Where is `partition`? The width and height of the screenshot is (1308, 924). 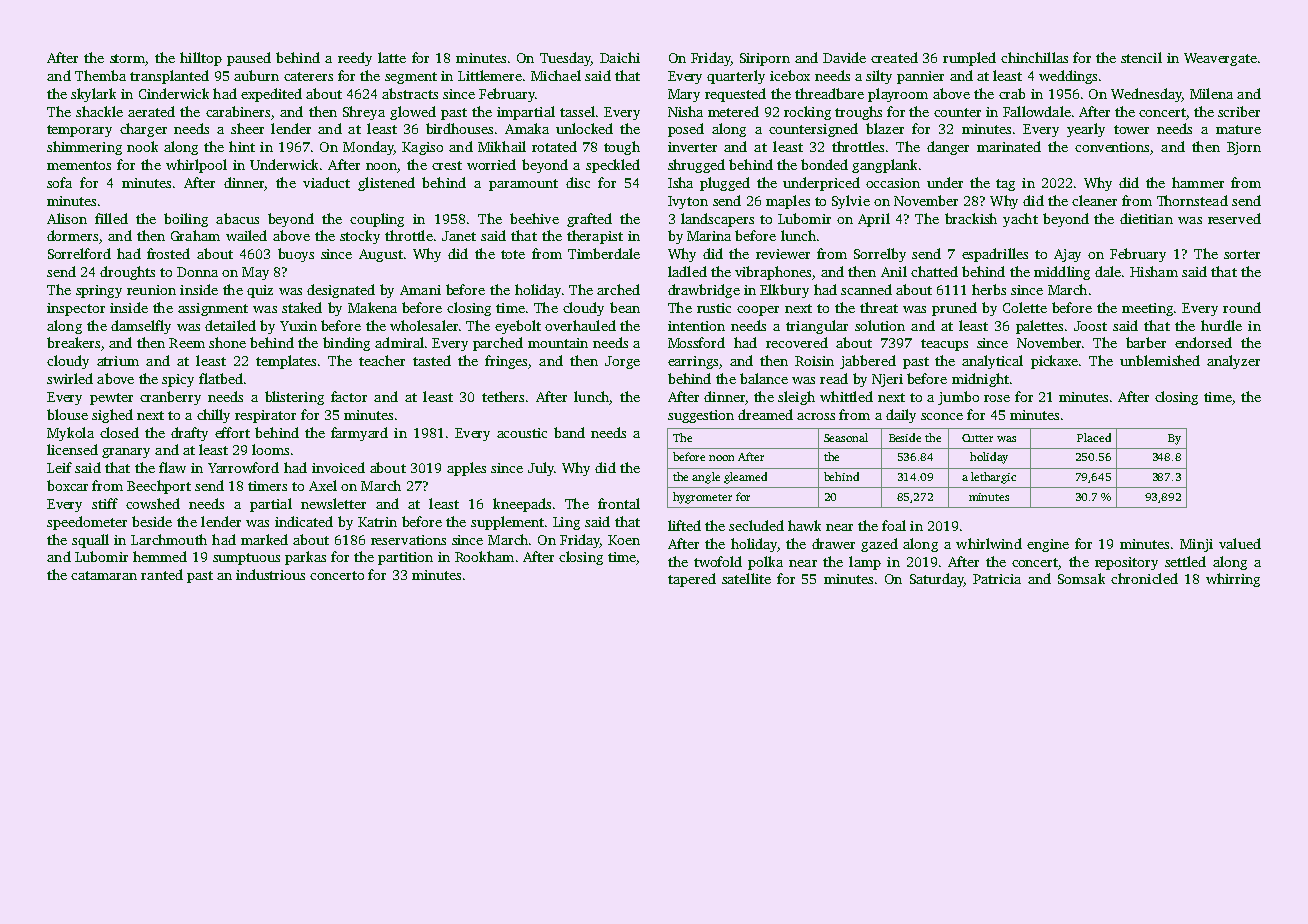
partition is located at coordinates (405, 558).
